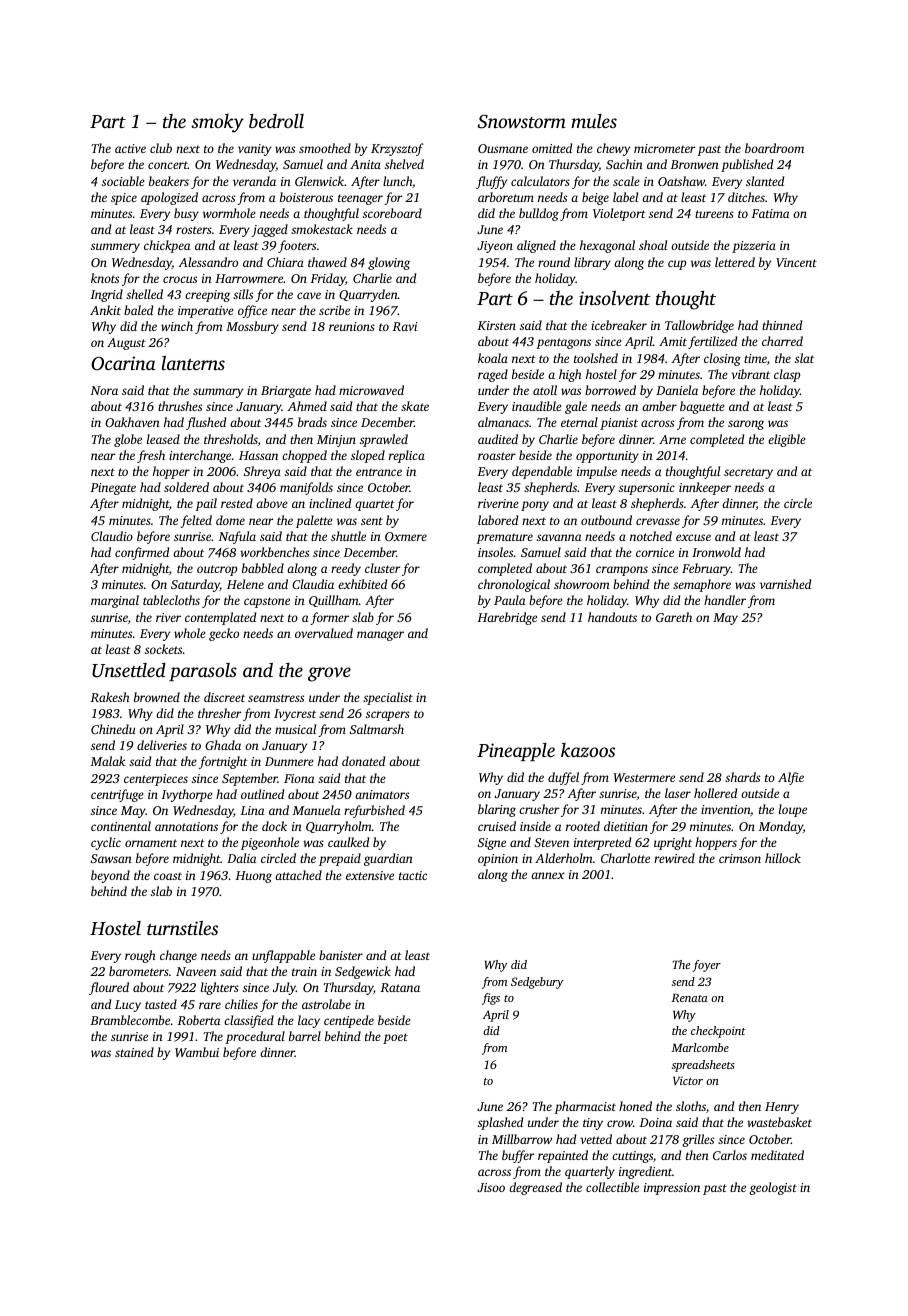 The width and height of the screenshot is (908, 1316). What do you see at coordinates (352, 326) in the screenshot?
I see `reunions` at bounding box center [352, 326].
